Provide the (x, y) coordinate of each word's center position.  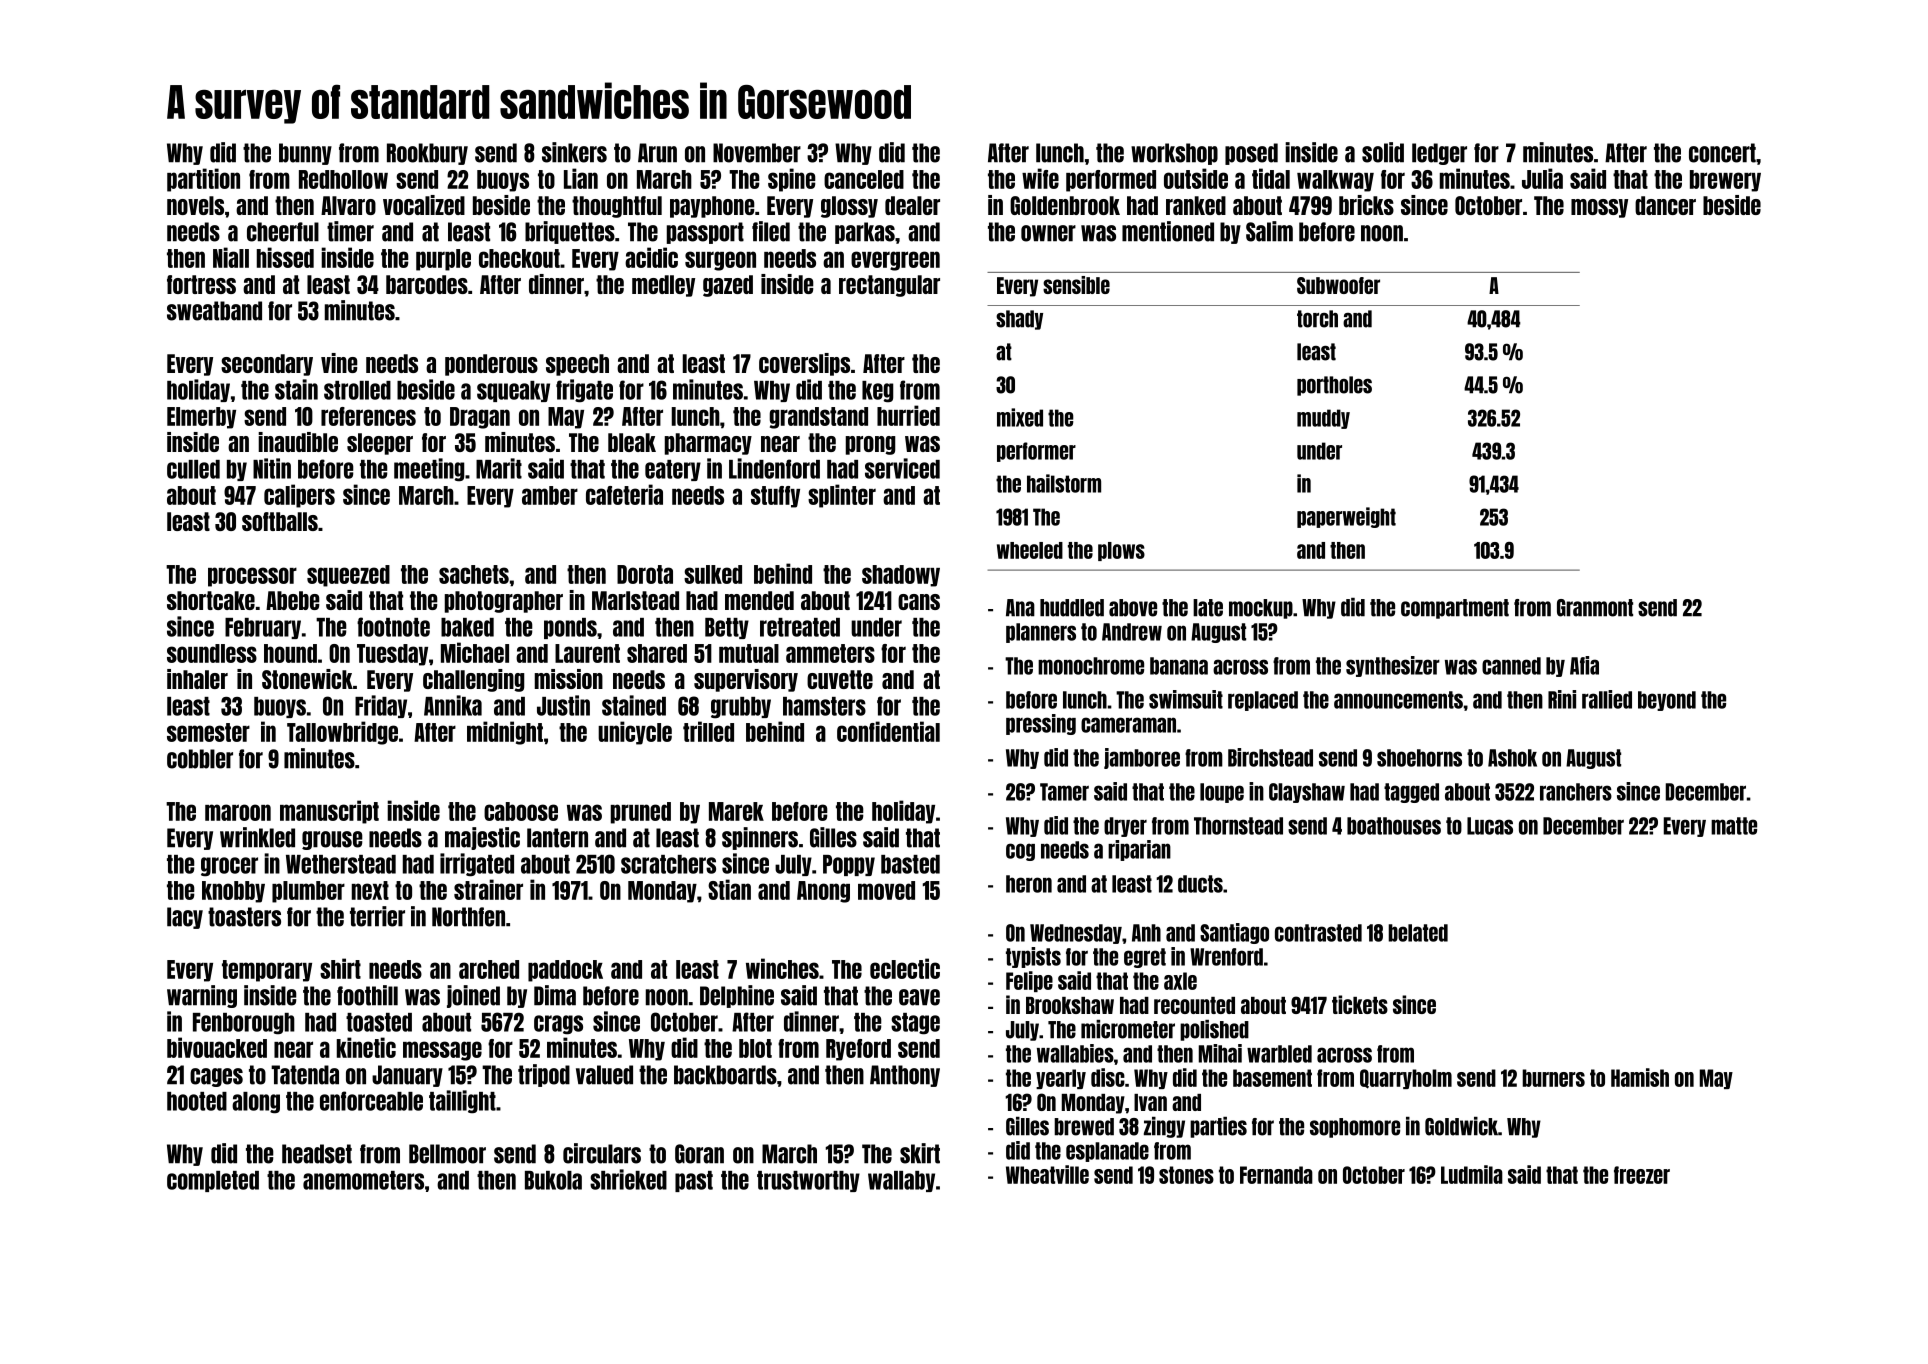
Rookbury (427, 154)
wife (1040, 178)
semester (208, 732)
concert (1722, 153)
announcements (1398, 700)
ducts (1200, 884)
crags (558, 1025)
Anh (1146, 933)
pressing (1041, 724)
